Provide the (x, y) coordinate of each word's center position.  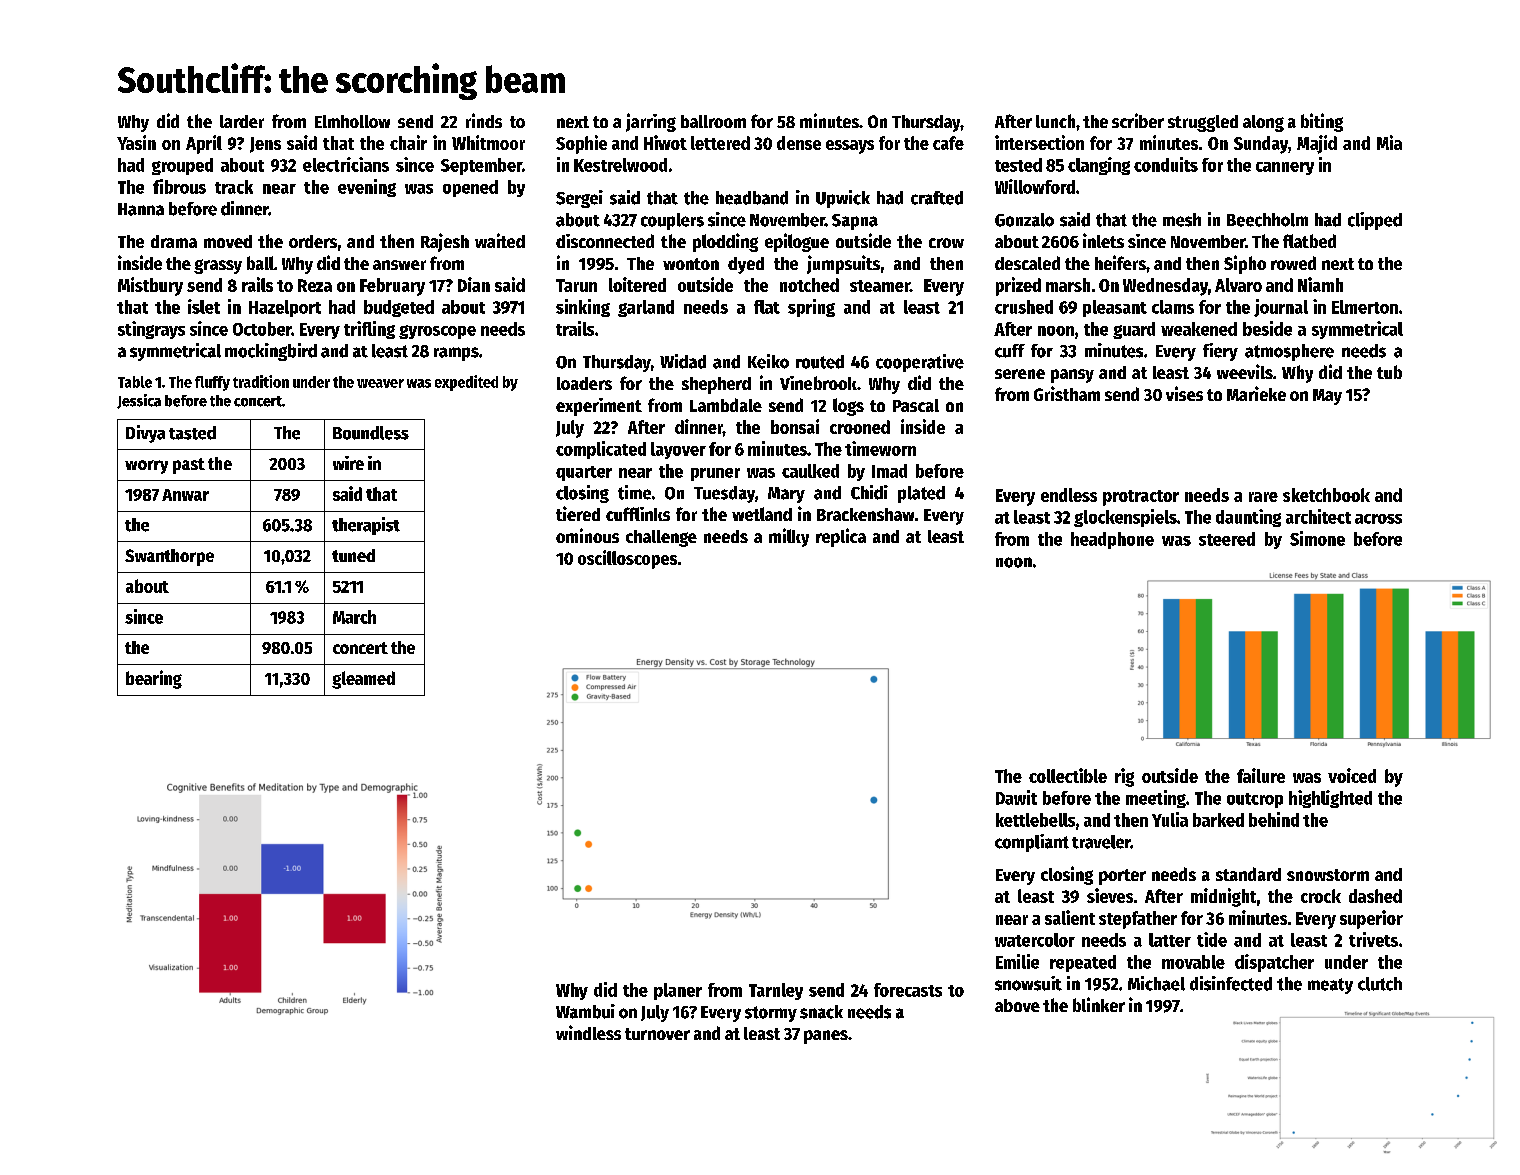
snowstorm (1328, 875)
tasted (192, 433)
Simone (1317, 538)
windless (588, 1032)
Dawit (1016, 797)
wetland (762, 514)
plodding (725, 242)
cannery (1285, 168)
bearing (154, 679)
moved (228, 241)
